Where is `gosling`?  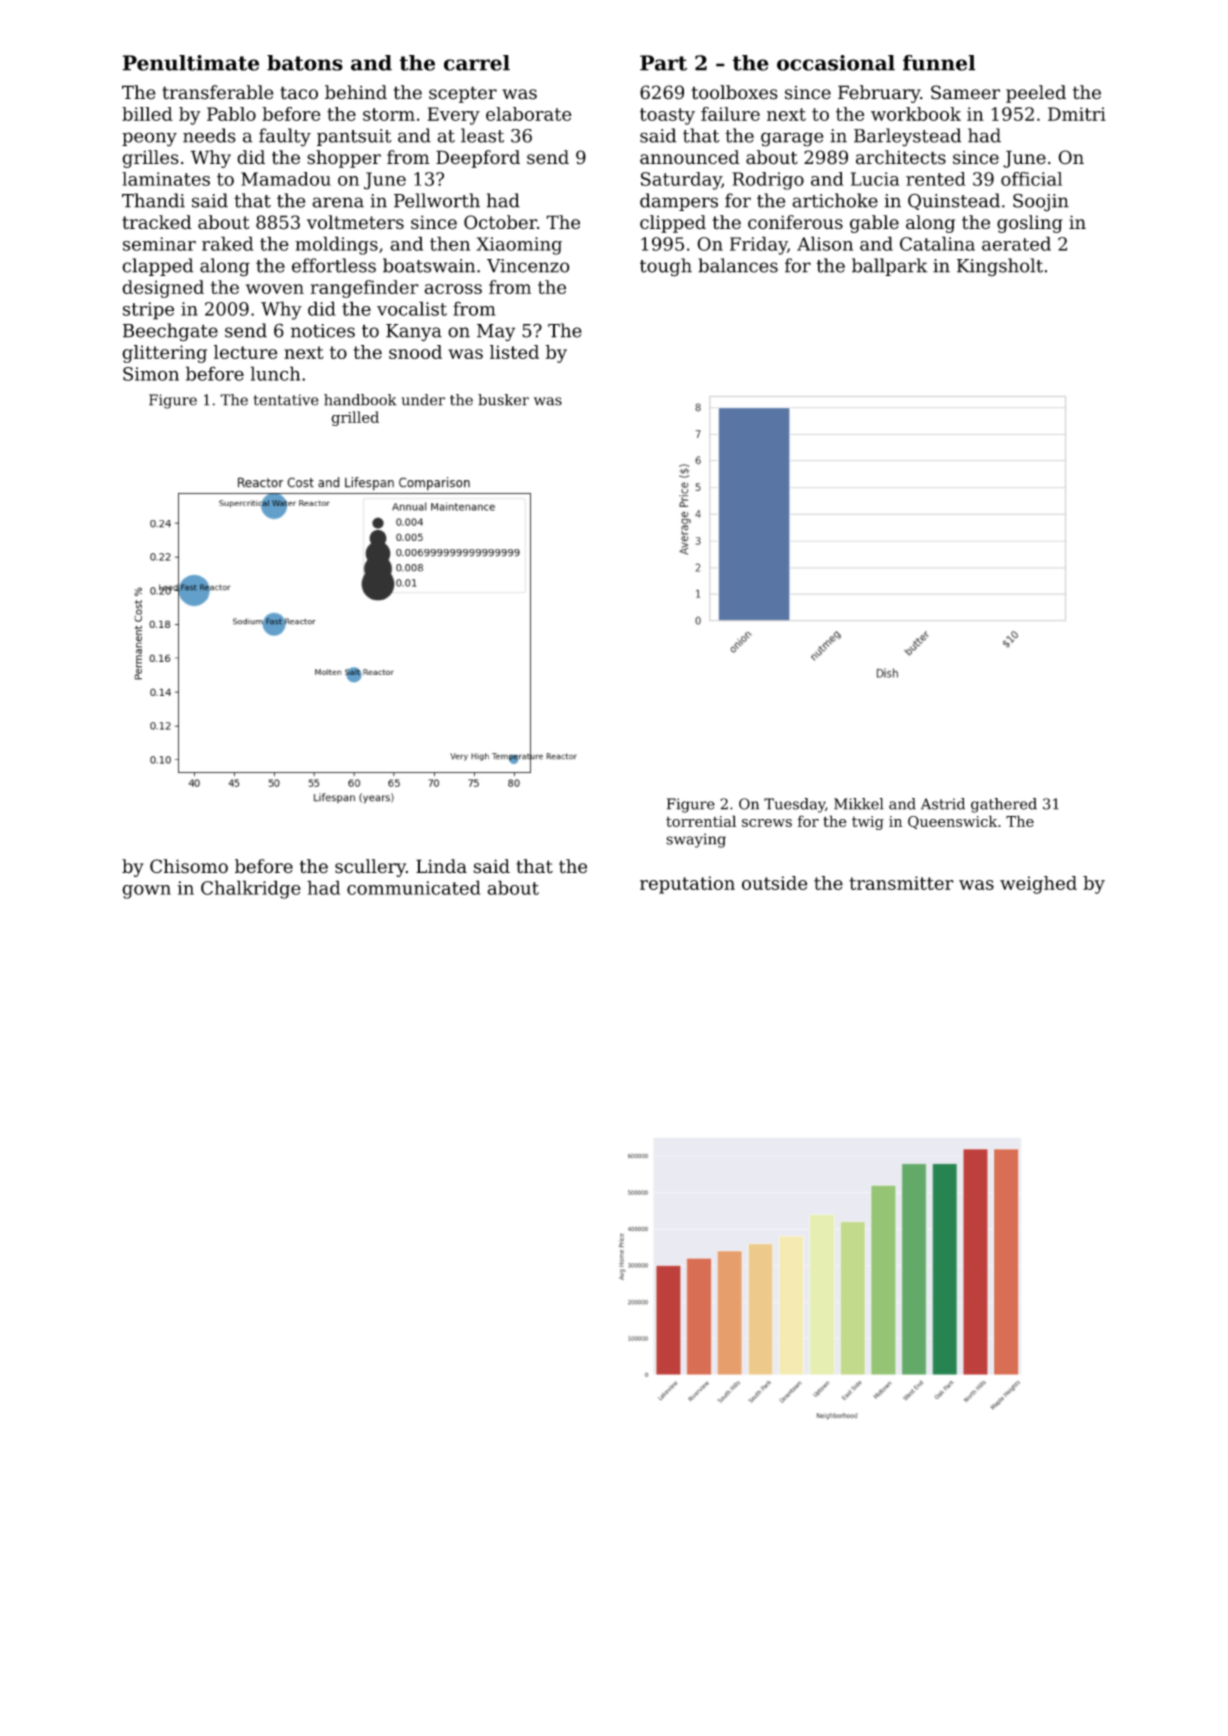
gosling is located at coordinates (1030, 224).
